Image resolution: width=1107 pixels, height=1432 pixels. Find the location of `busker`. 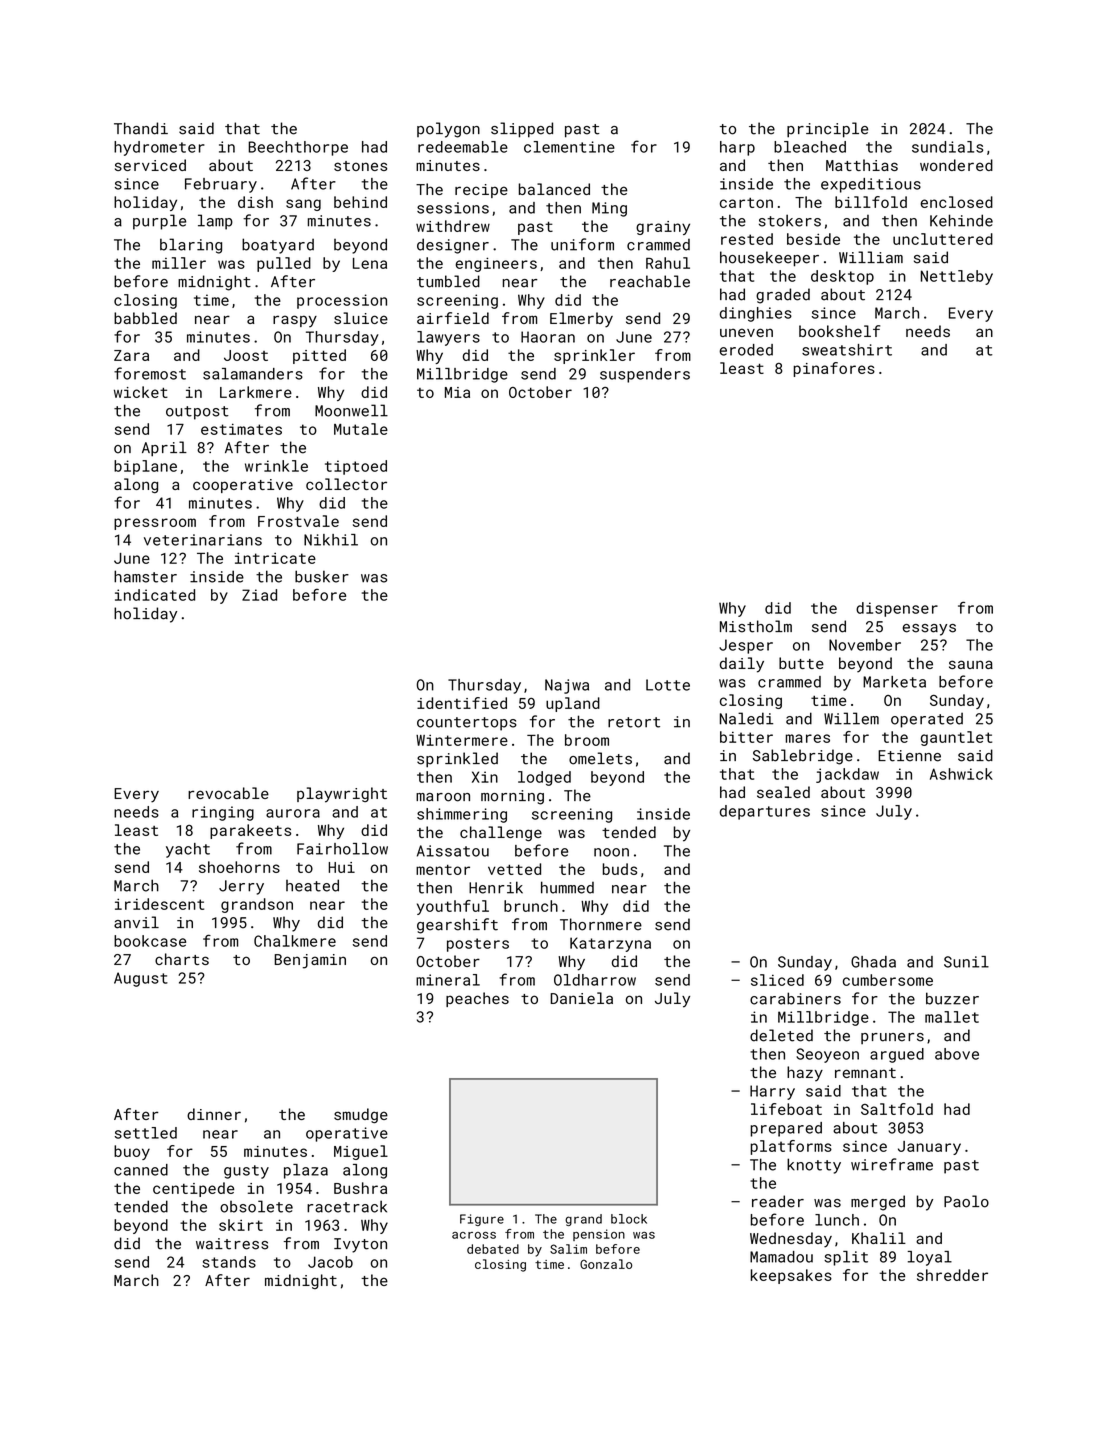

busker is located at coordinates (322, 576).
